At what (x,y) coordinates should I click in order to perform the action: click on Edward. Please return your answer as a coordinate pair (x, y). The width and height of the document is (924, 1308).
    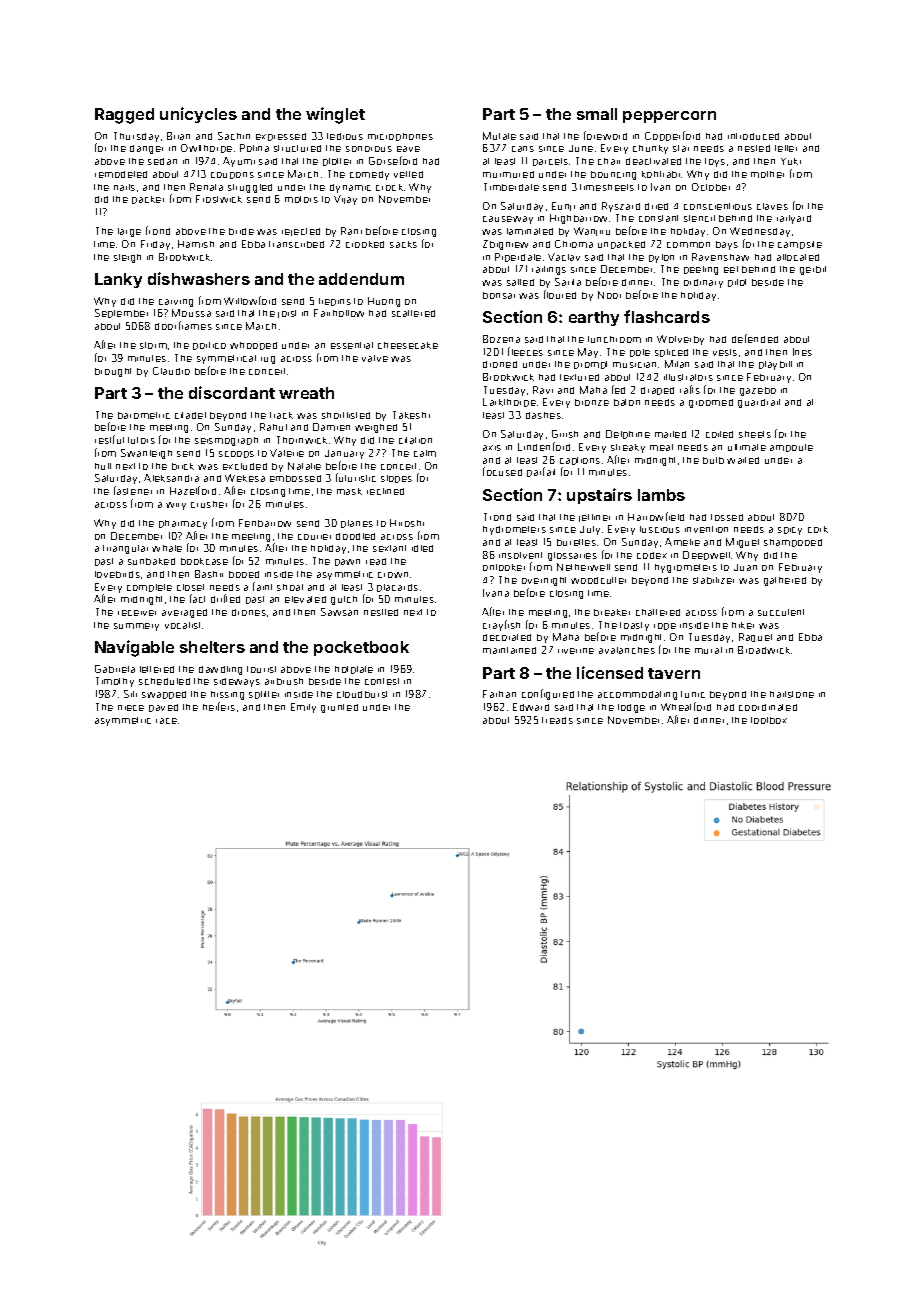
    Looking at the image, I should click on (531, 707).
